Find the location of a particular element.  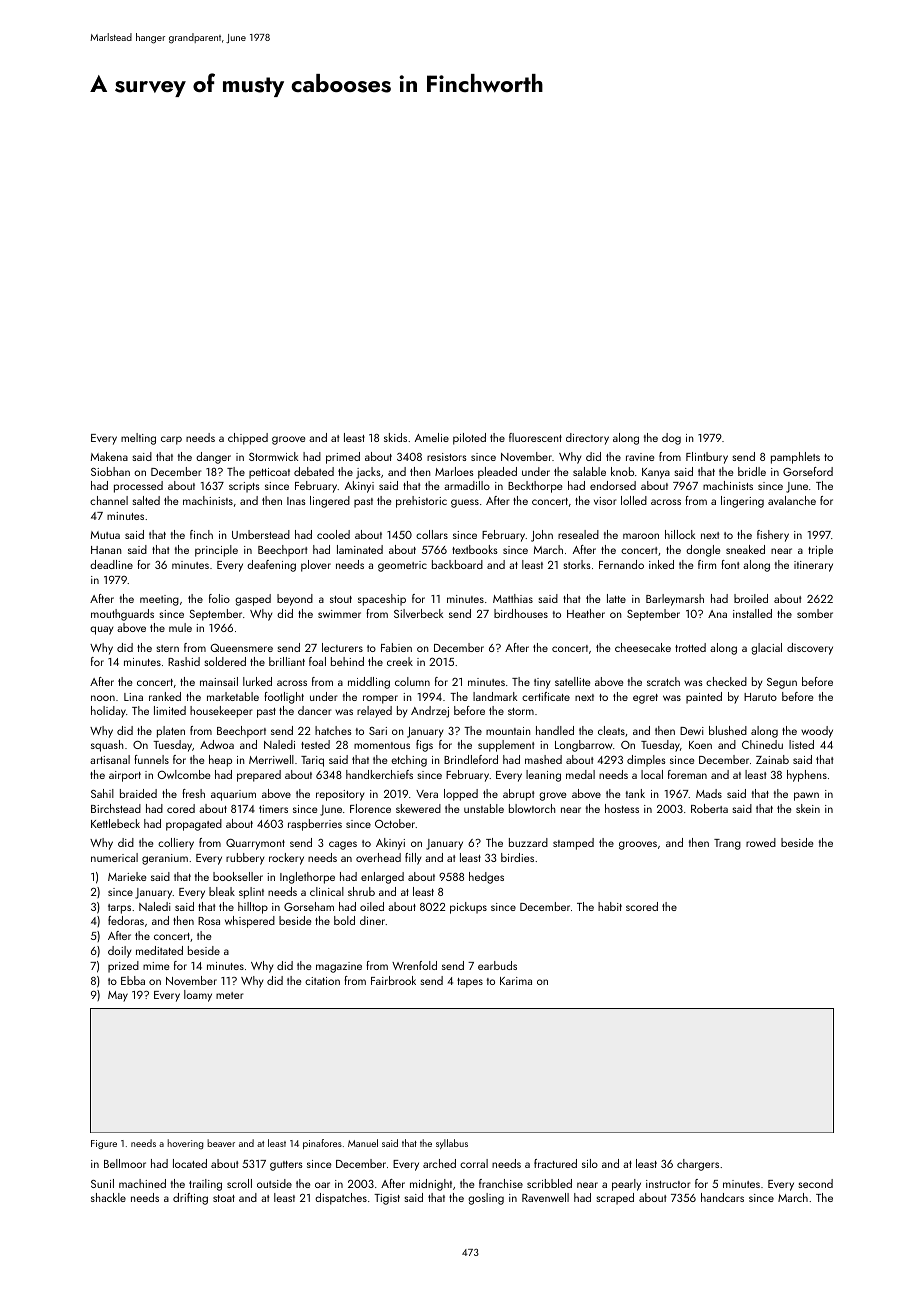

trotted is located at coordinates (690, 647).
